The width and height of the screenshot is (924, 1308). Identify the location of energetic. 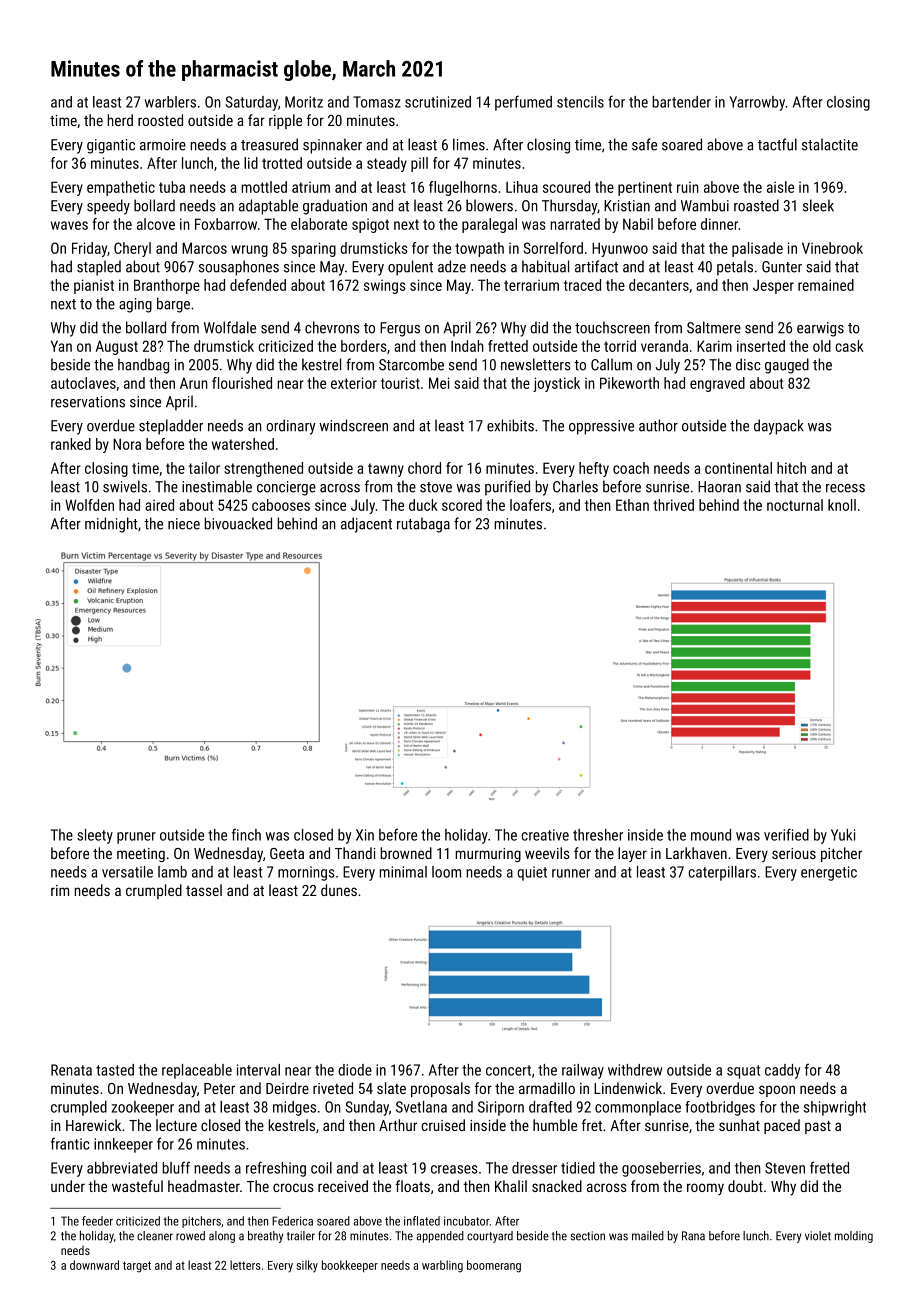
(829, 873).
